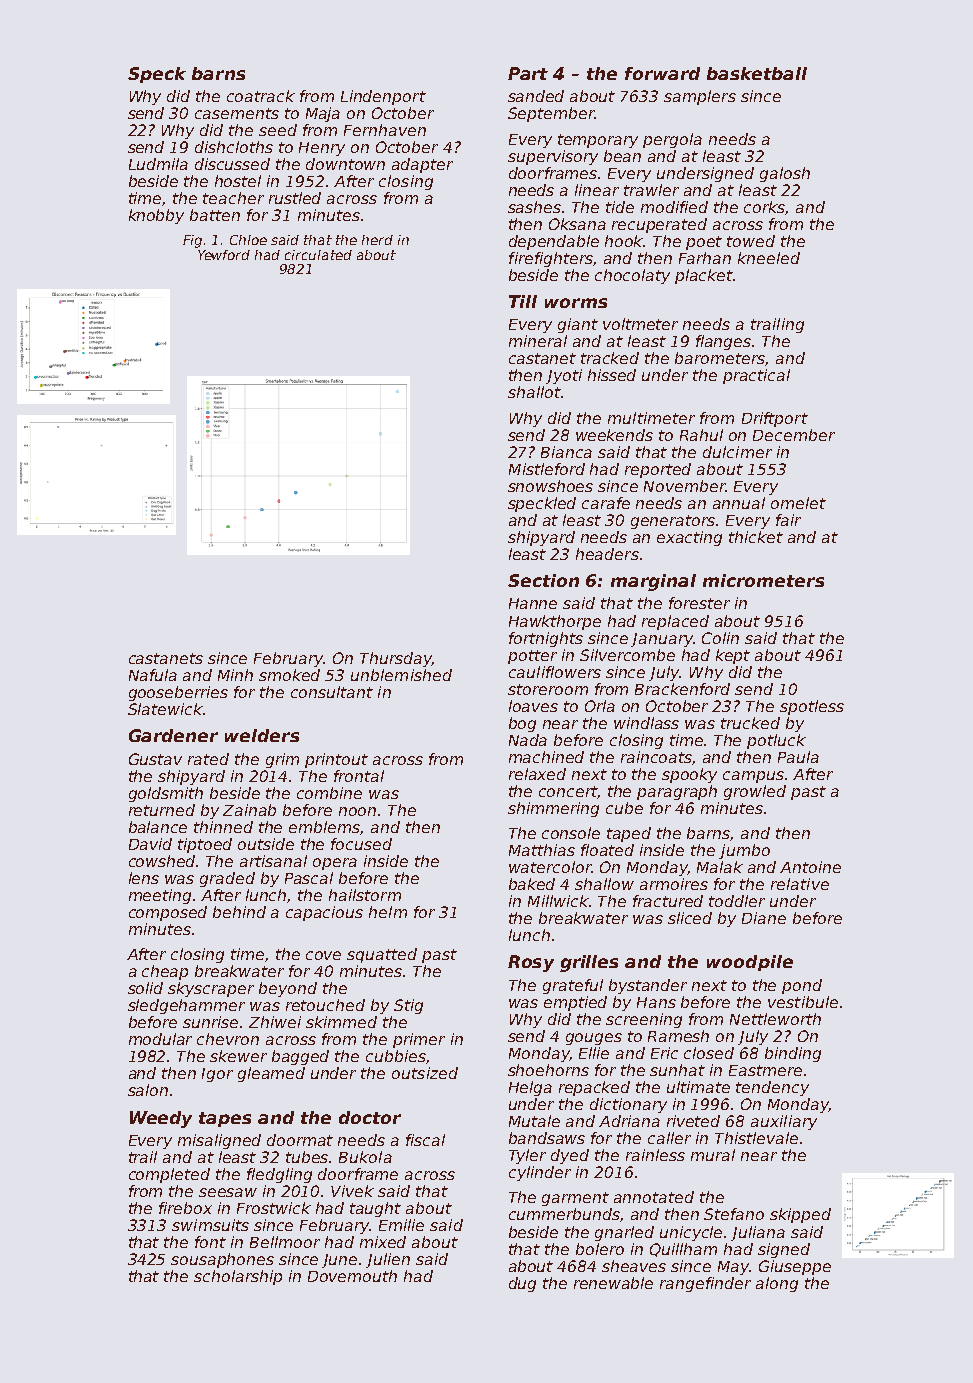 The height and width of the screenshot is (1383, 973). Describe the element at coordinates (318, 255) in the screenshot. I see `circulated` at that location.
